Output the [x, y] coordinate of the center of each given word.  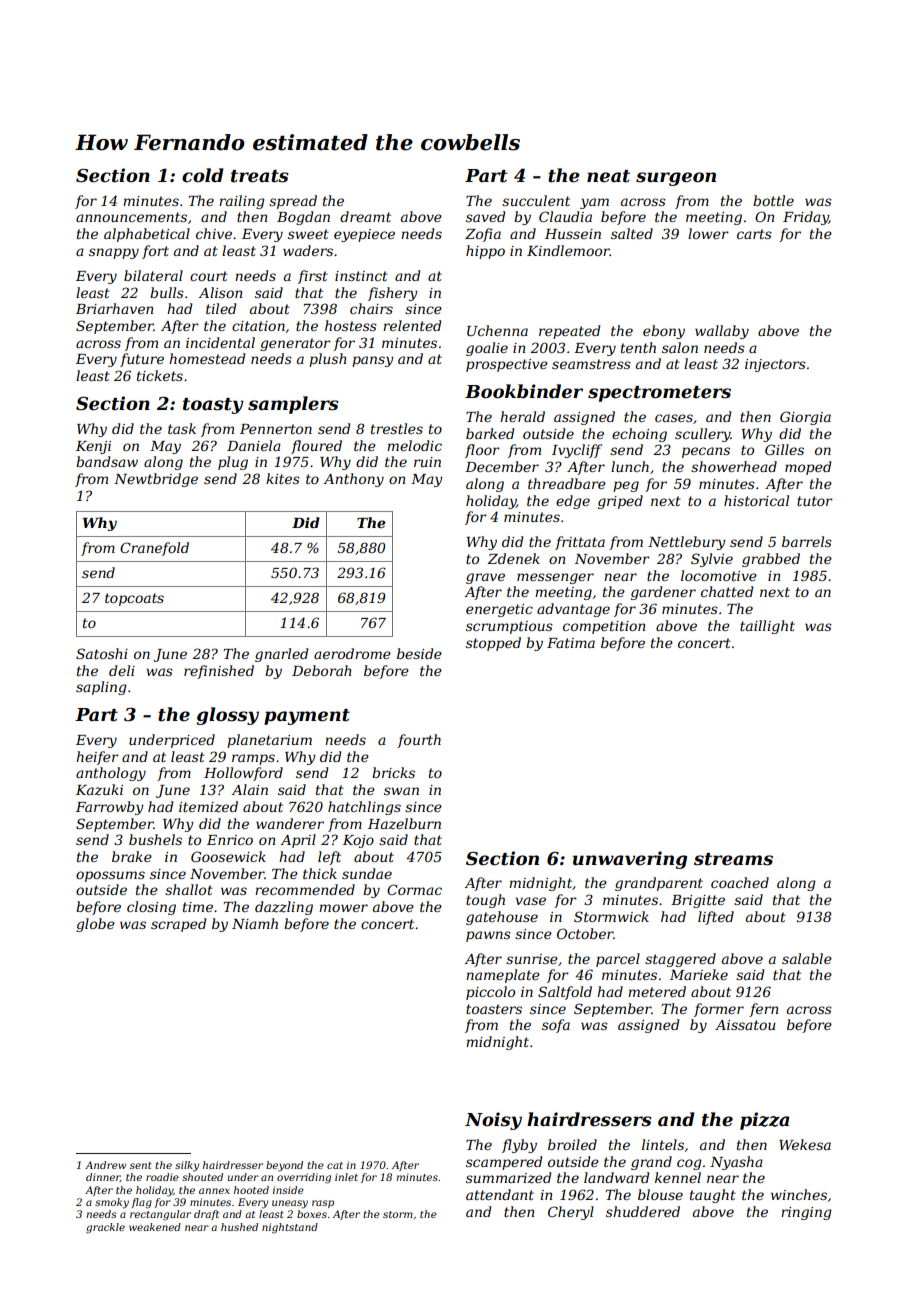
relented [412, 325]
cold [203, 175]
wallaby [722, 332]
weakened [155, 1227]
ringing [806, 1213]
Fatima [571, 643]
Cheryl [571, 1213]
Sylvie [712, 560]
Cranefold [154, 549]
